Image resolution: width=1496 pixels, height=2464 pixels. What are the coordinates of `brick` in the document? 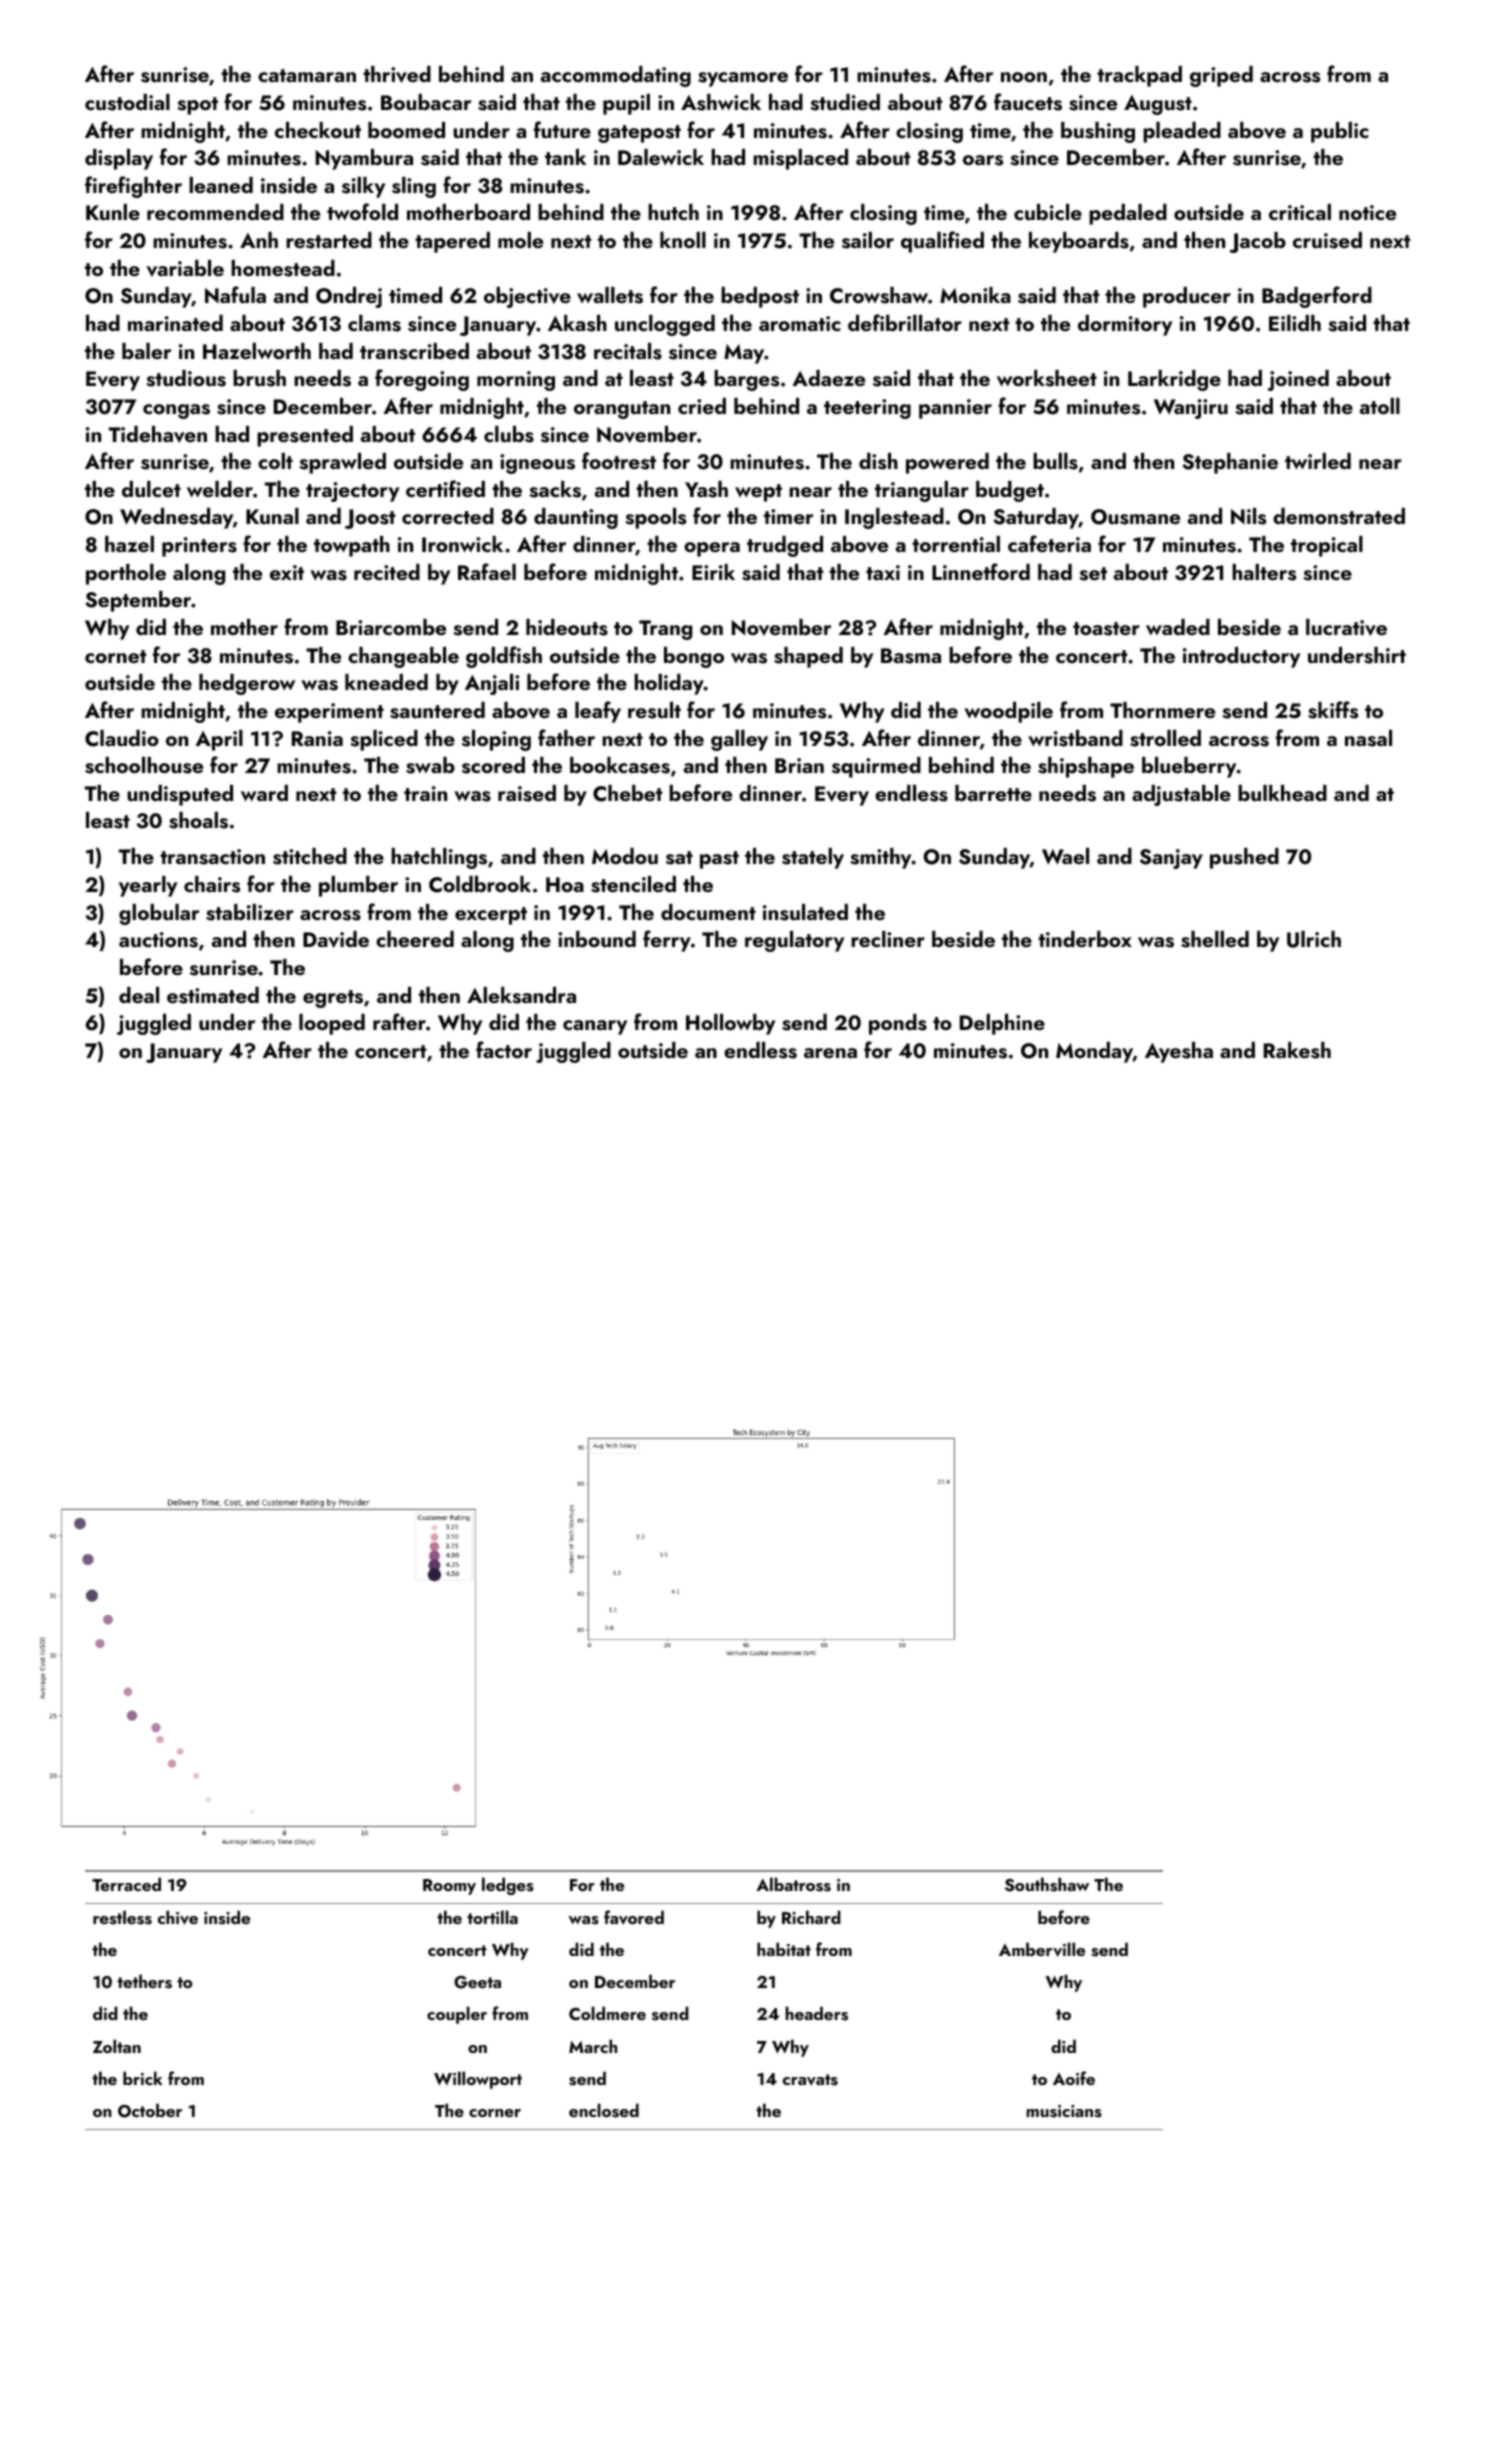 It's located at (143, 2078).
